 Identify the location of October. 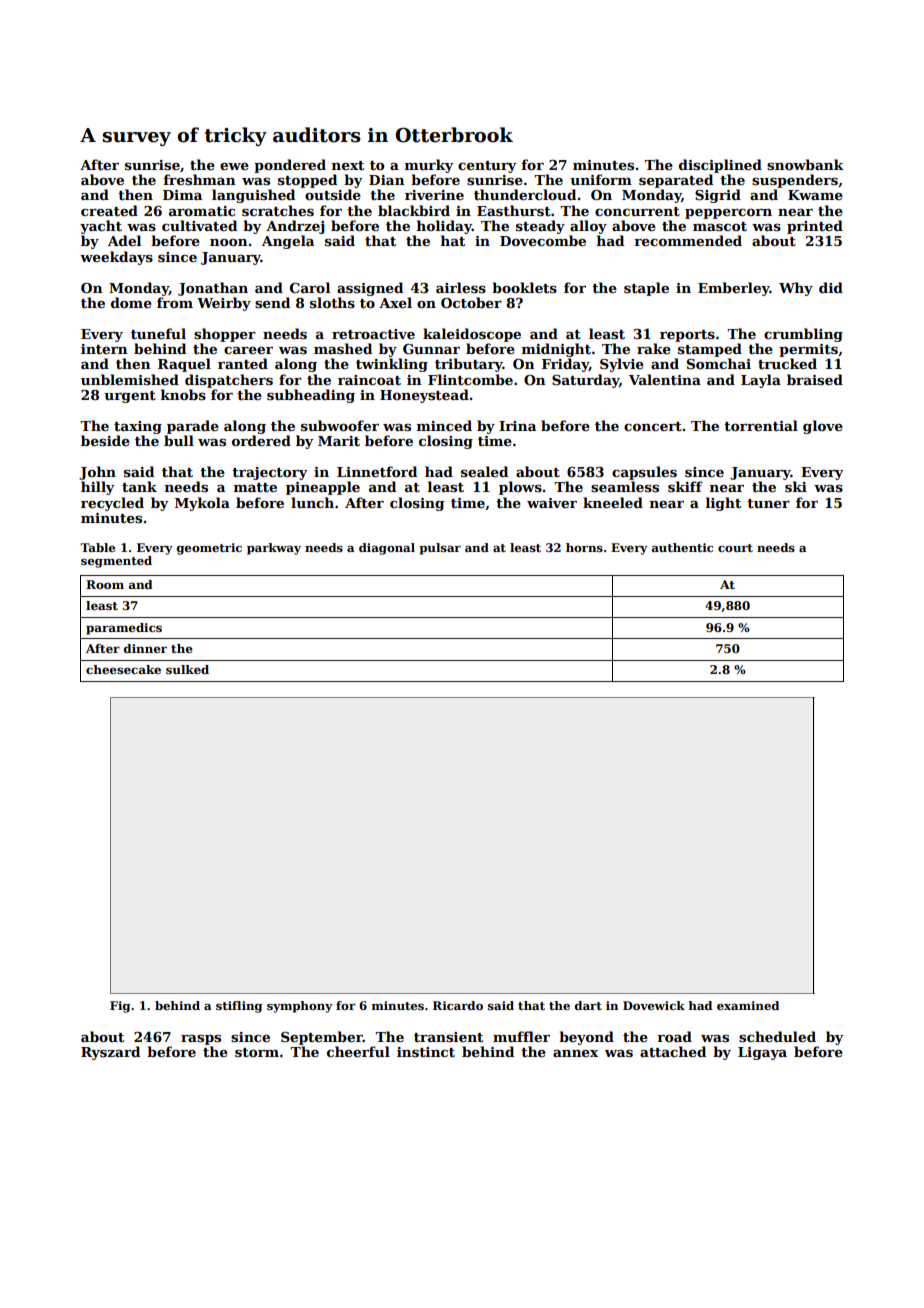
(471, 302).
